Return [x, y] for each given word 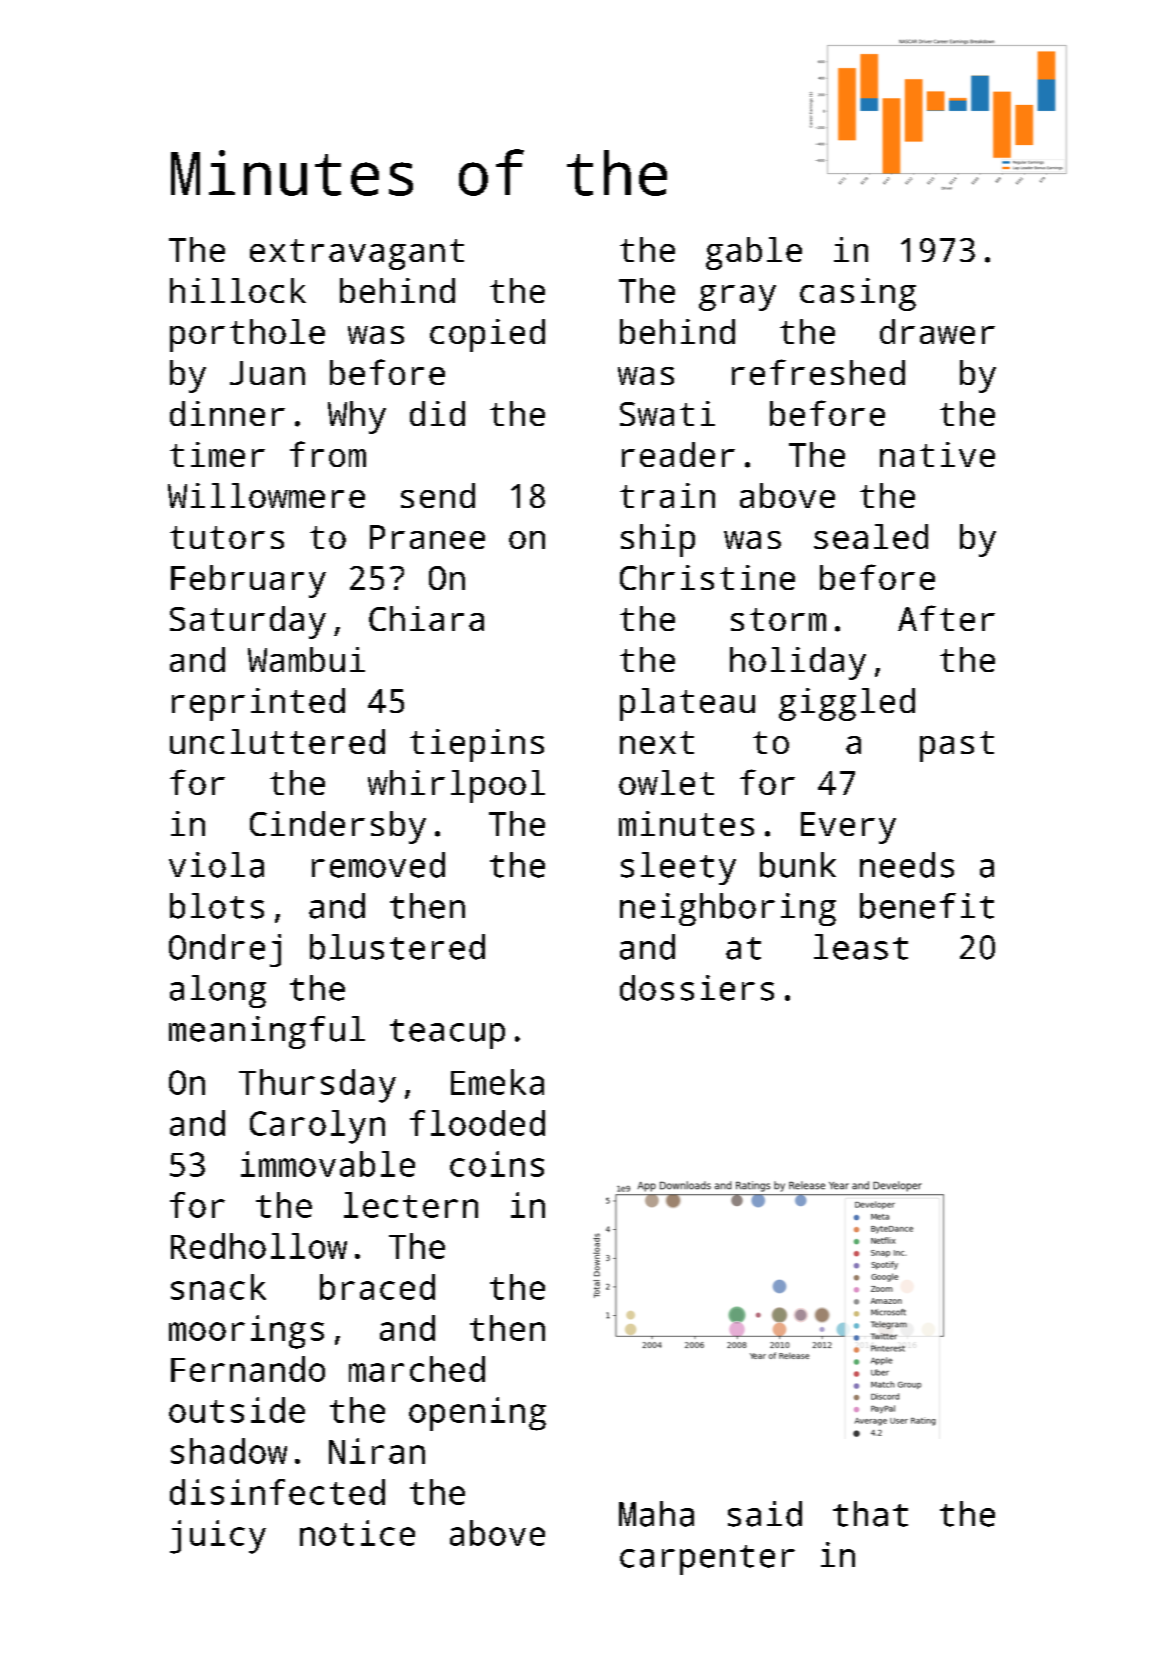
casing [858, 294]
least [861, 947]
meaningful [267, 1032]
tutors [227, 537]
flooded [477, 1123]
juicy [218, 1537]
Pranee [427, 537]
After [946, 618]
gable [754, 253]
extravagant [357, 254]
